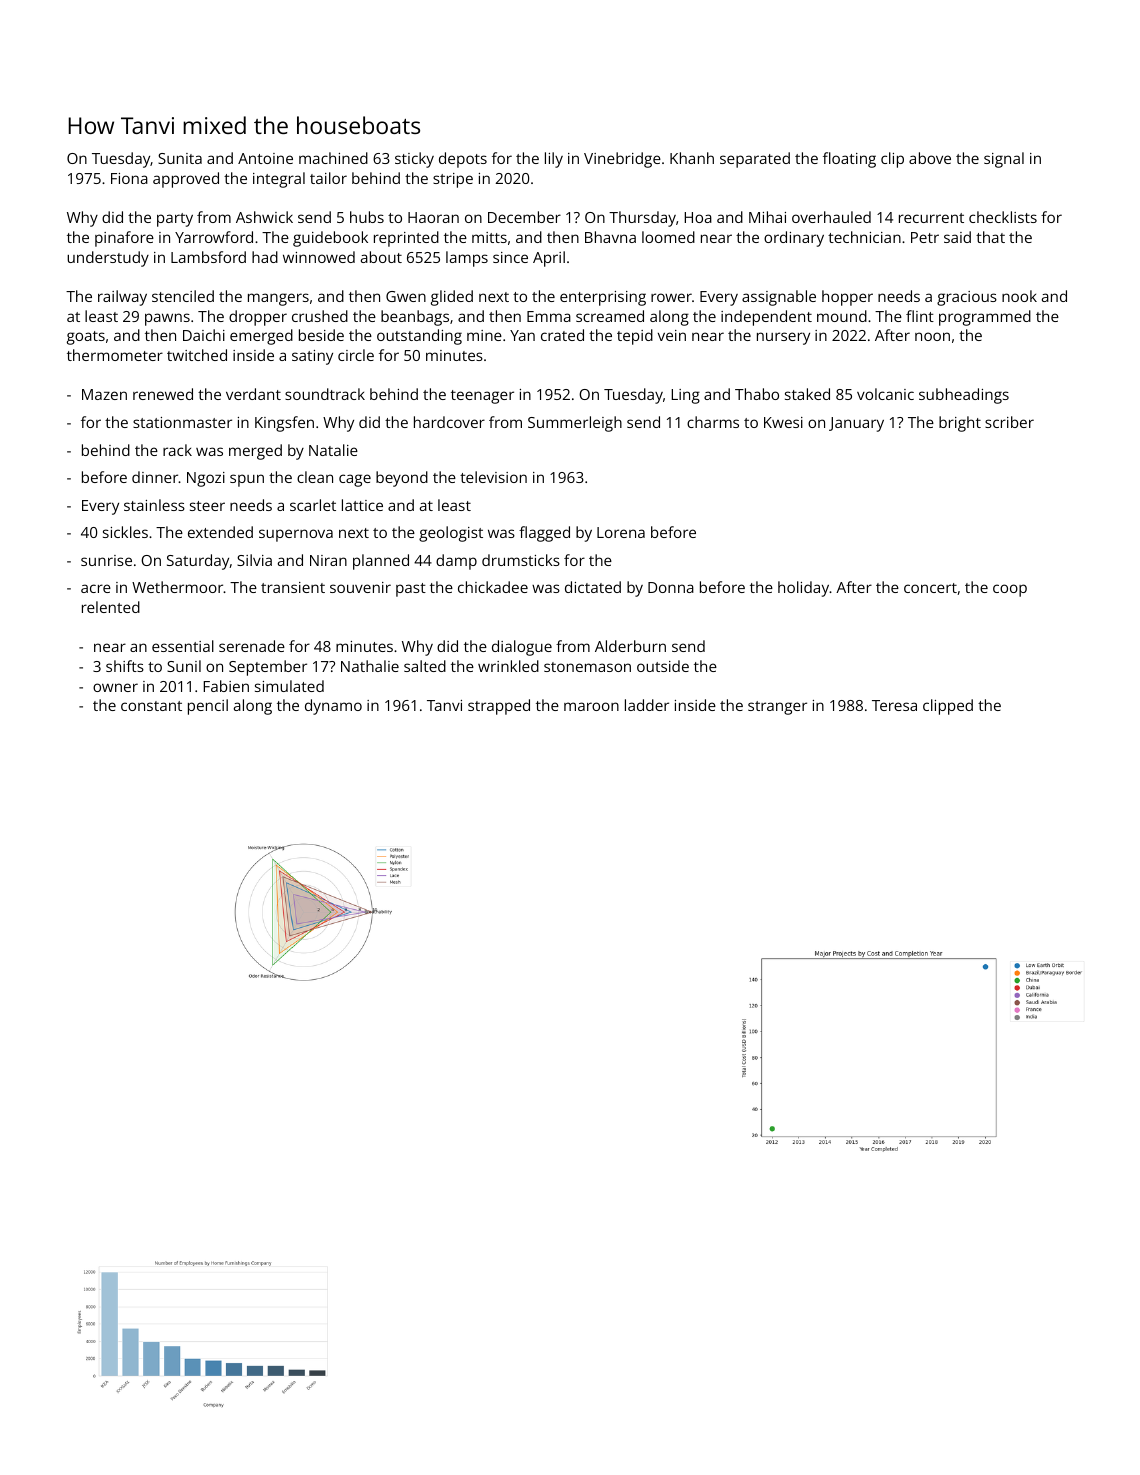 The height and width of the page is (1475, 1140). What do you see at coordinates (554, 160) in the page?
I see `lily` at bounding box center [554, 160].
